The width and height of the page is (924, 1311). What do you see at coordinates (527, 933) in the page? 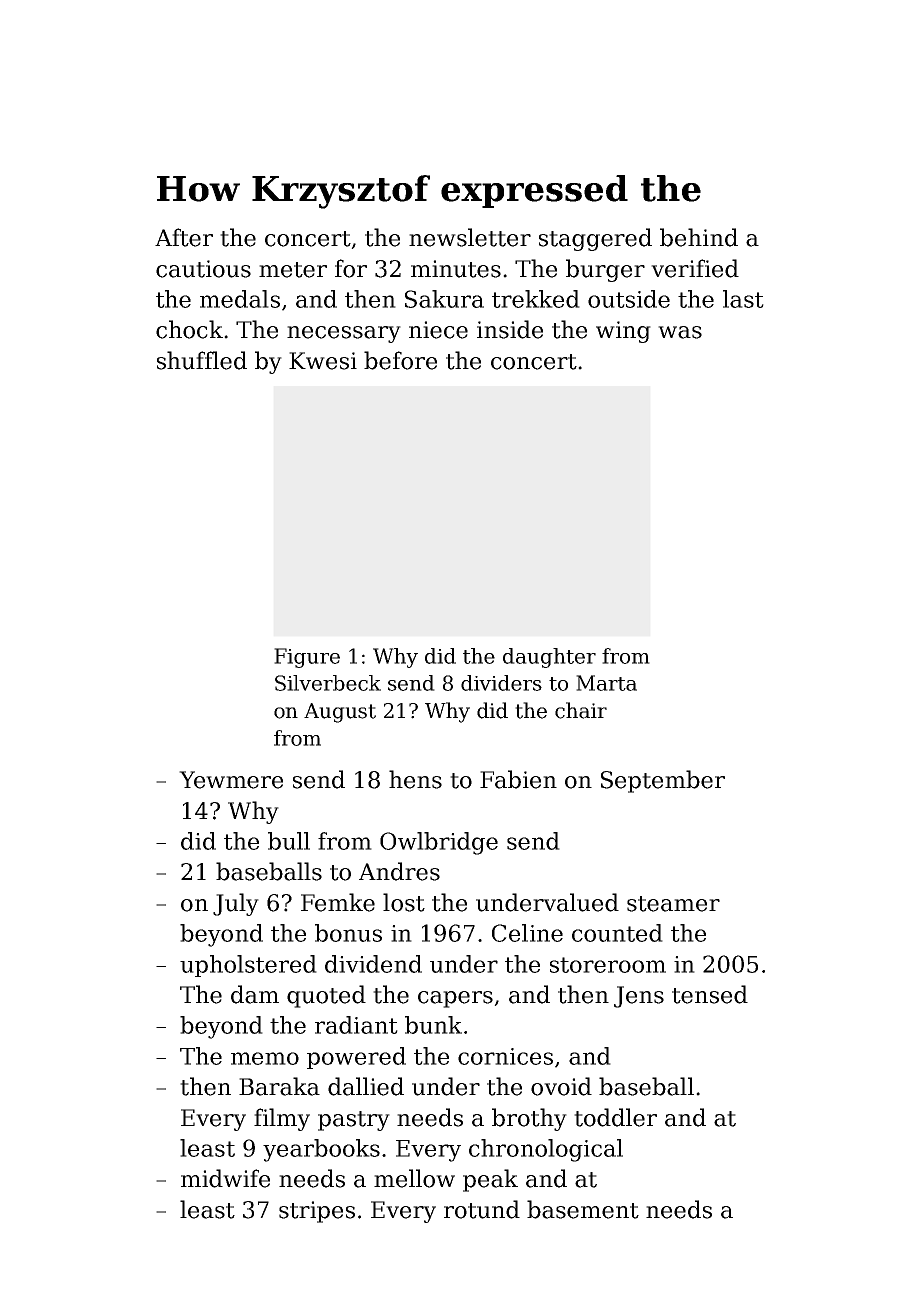
I see `Celine` at bounding box center [527, 933].
